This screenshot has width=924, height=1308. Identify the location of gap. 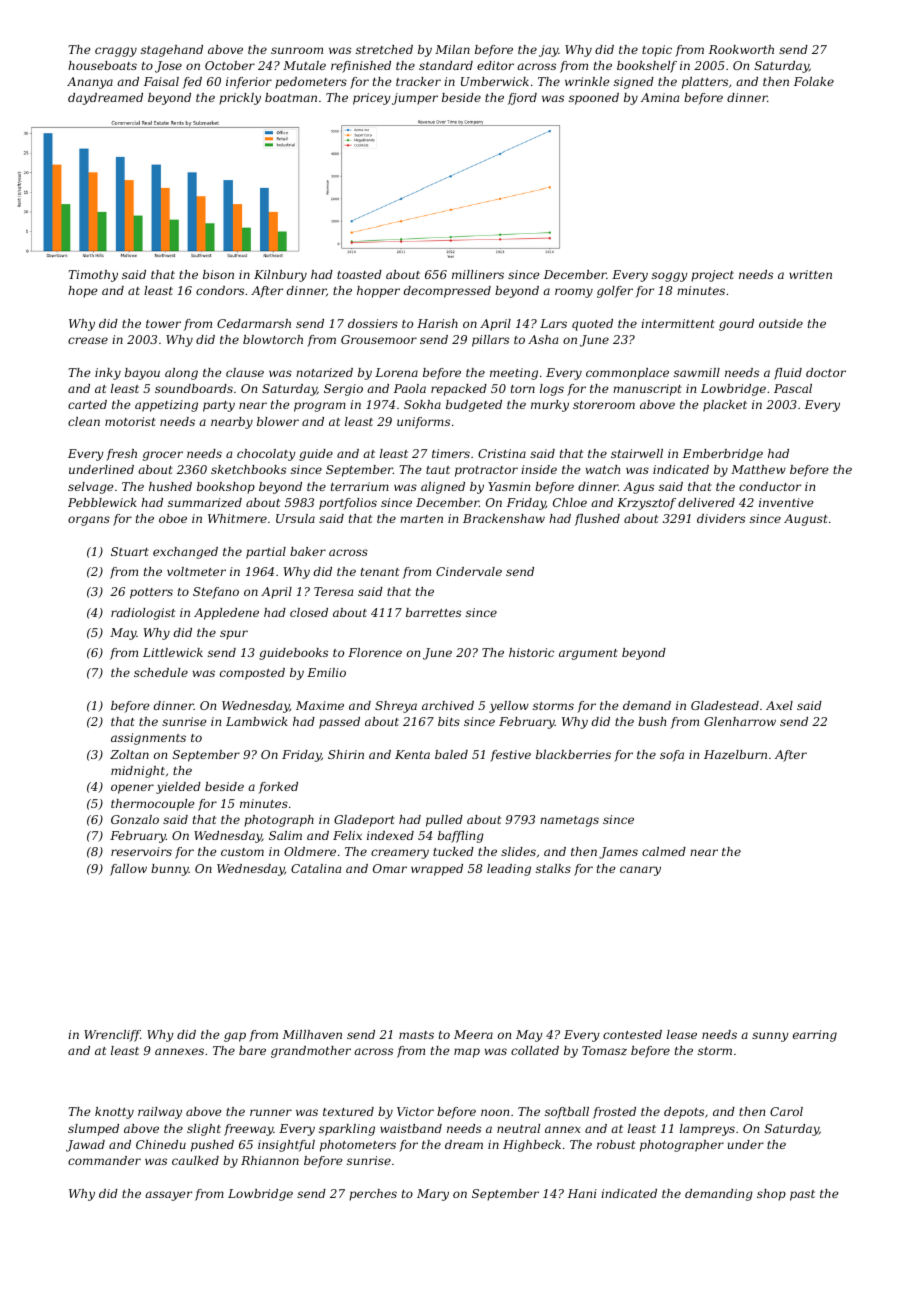
(235, 1037).
